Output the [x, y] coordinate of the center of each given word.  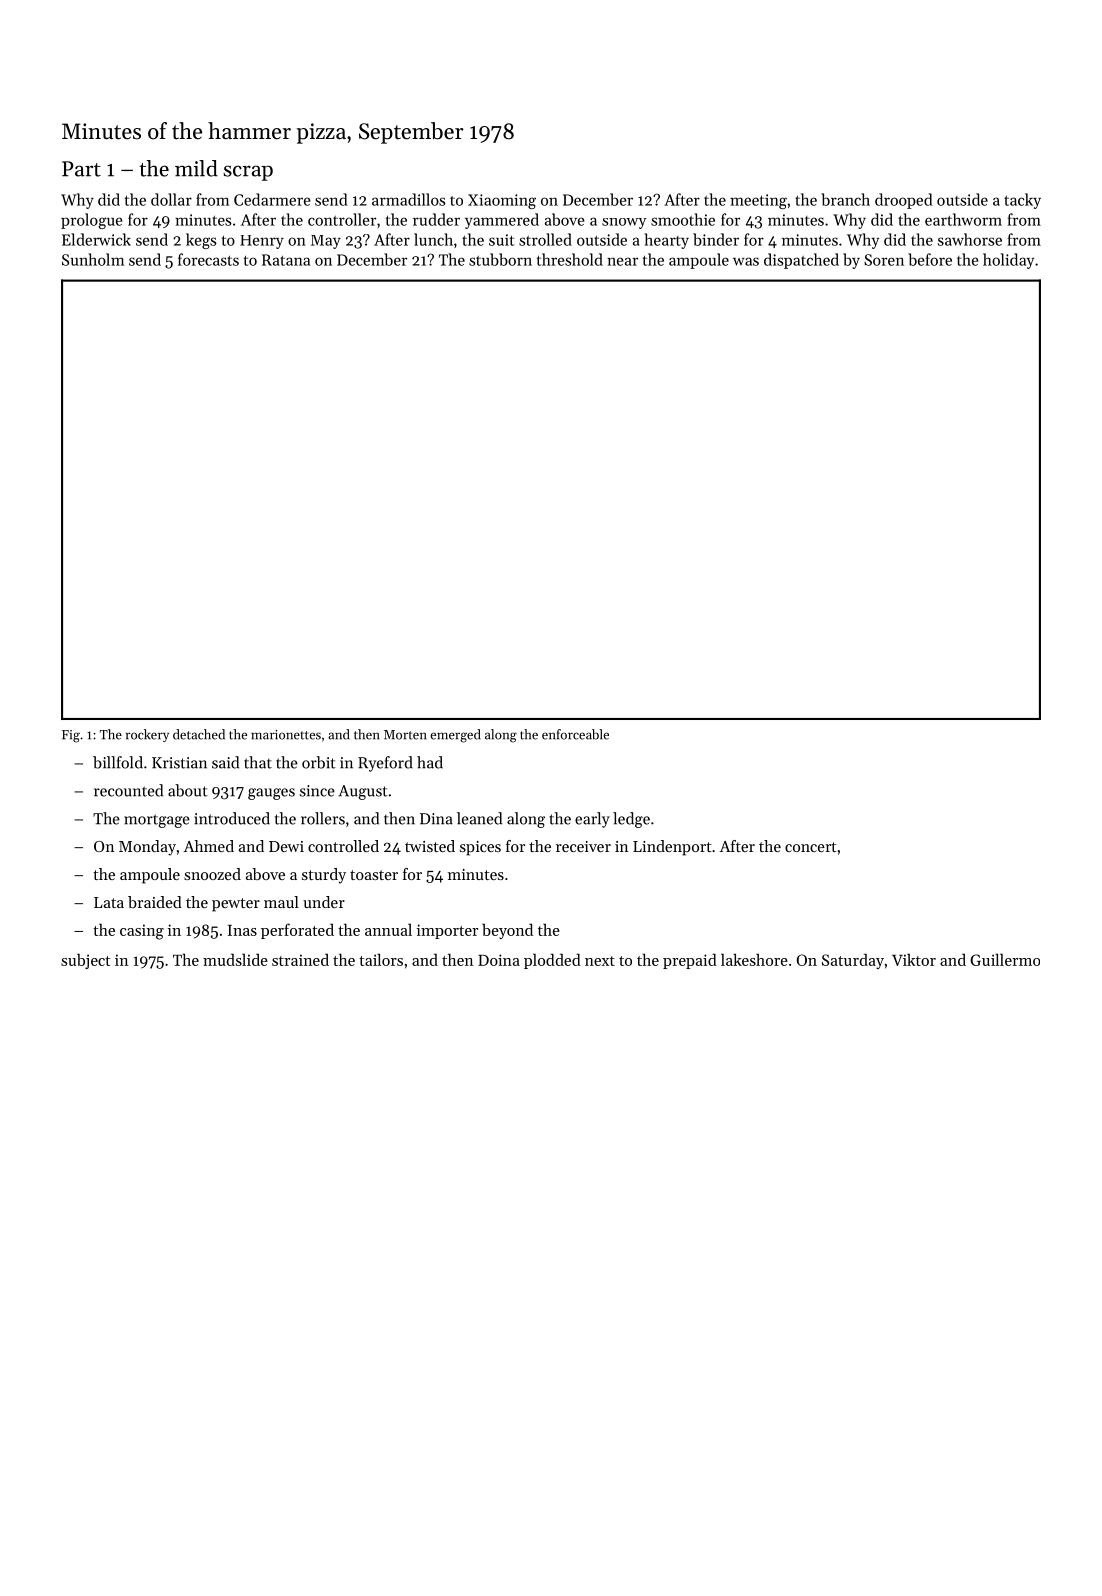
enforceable [575, 734]
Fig [71, 736]
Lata [109, 902]
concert [811, 847]
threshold [570, 259]
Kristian [179, 763]
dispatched [801, 261]
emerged [456, 736]
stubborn [500, 259]
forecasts [208, 259]
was [746, 261]
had [430, 762]
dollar [171, 199]
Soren [884, 260]
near [622, 261]
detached [199, 734]
